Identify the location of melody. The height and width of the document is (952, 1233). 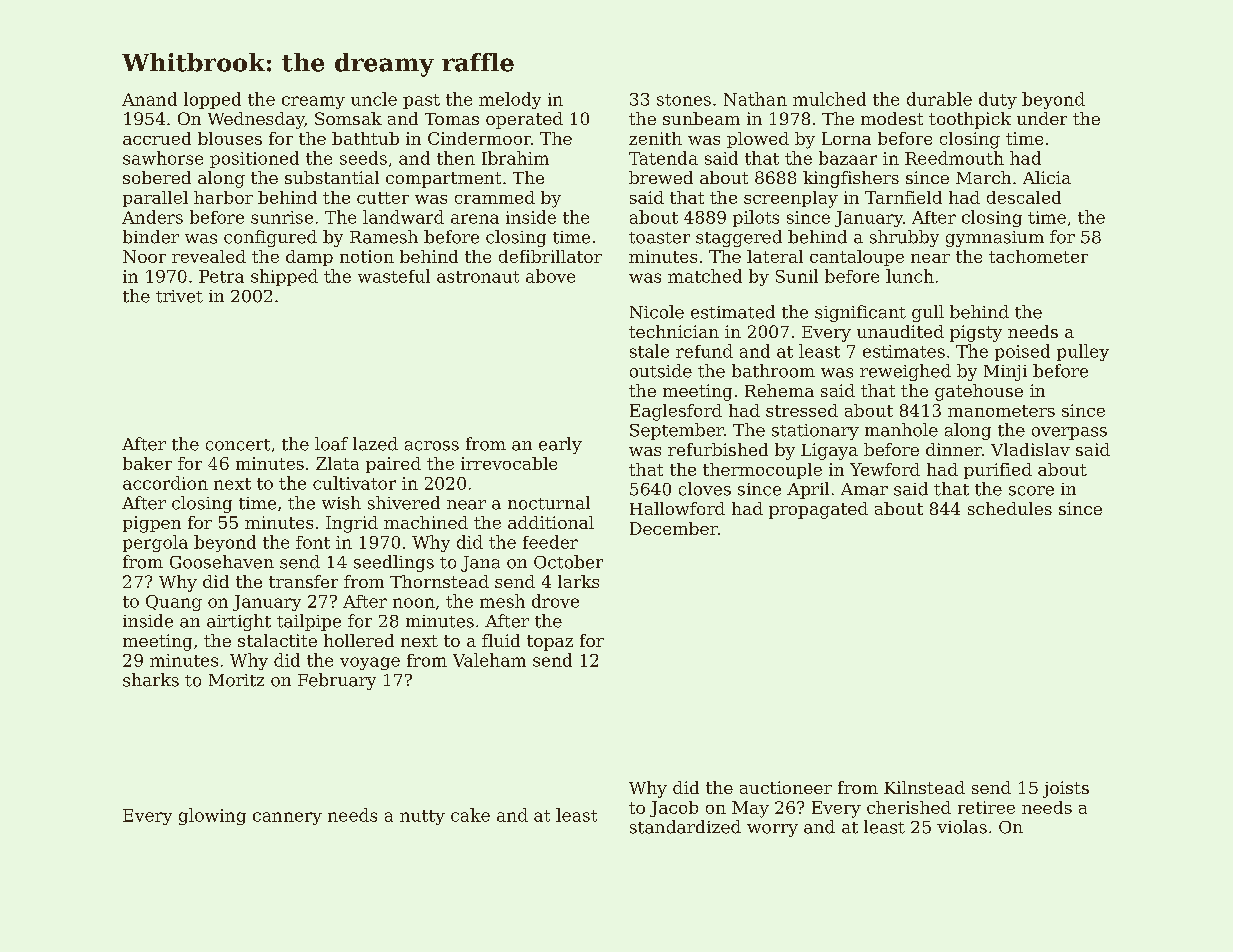
(510, 100).
